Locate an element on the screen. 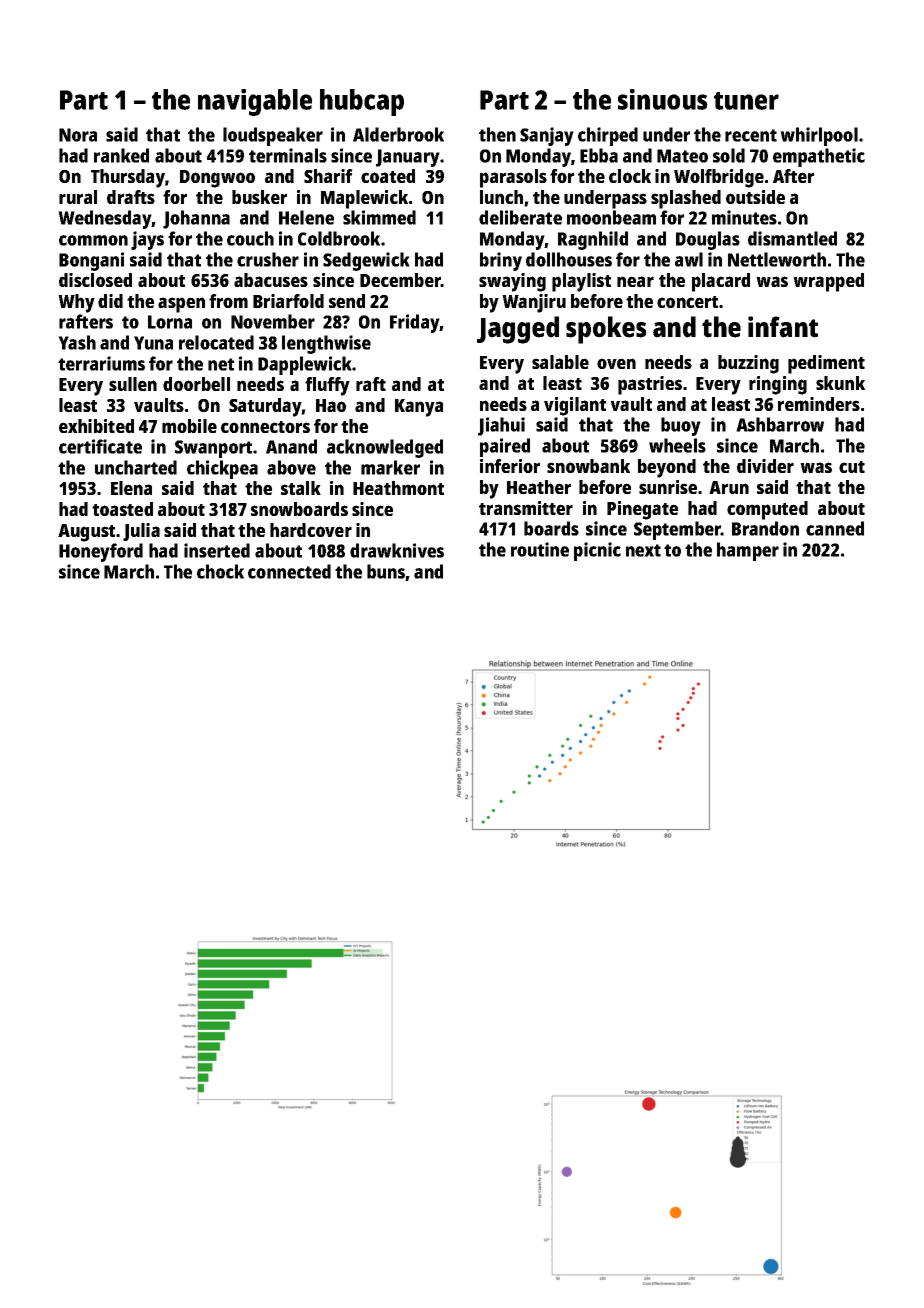 The image size is (924, 1308). infant is located at coordinates (783, 327).
